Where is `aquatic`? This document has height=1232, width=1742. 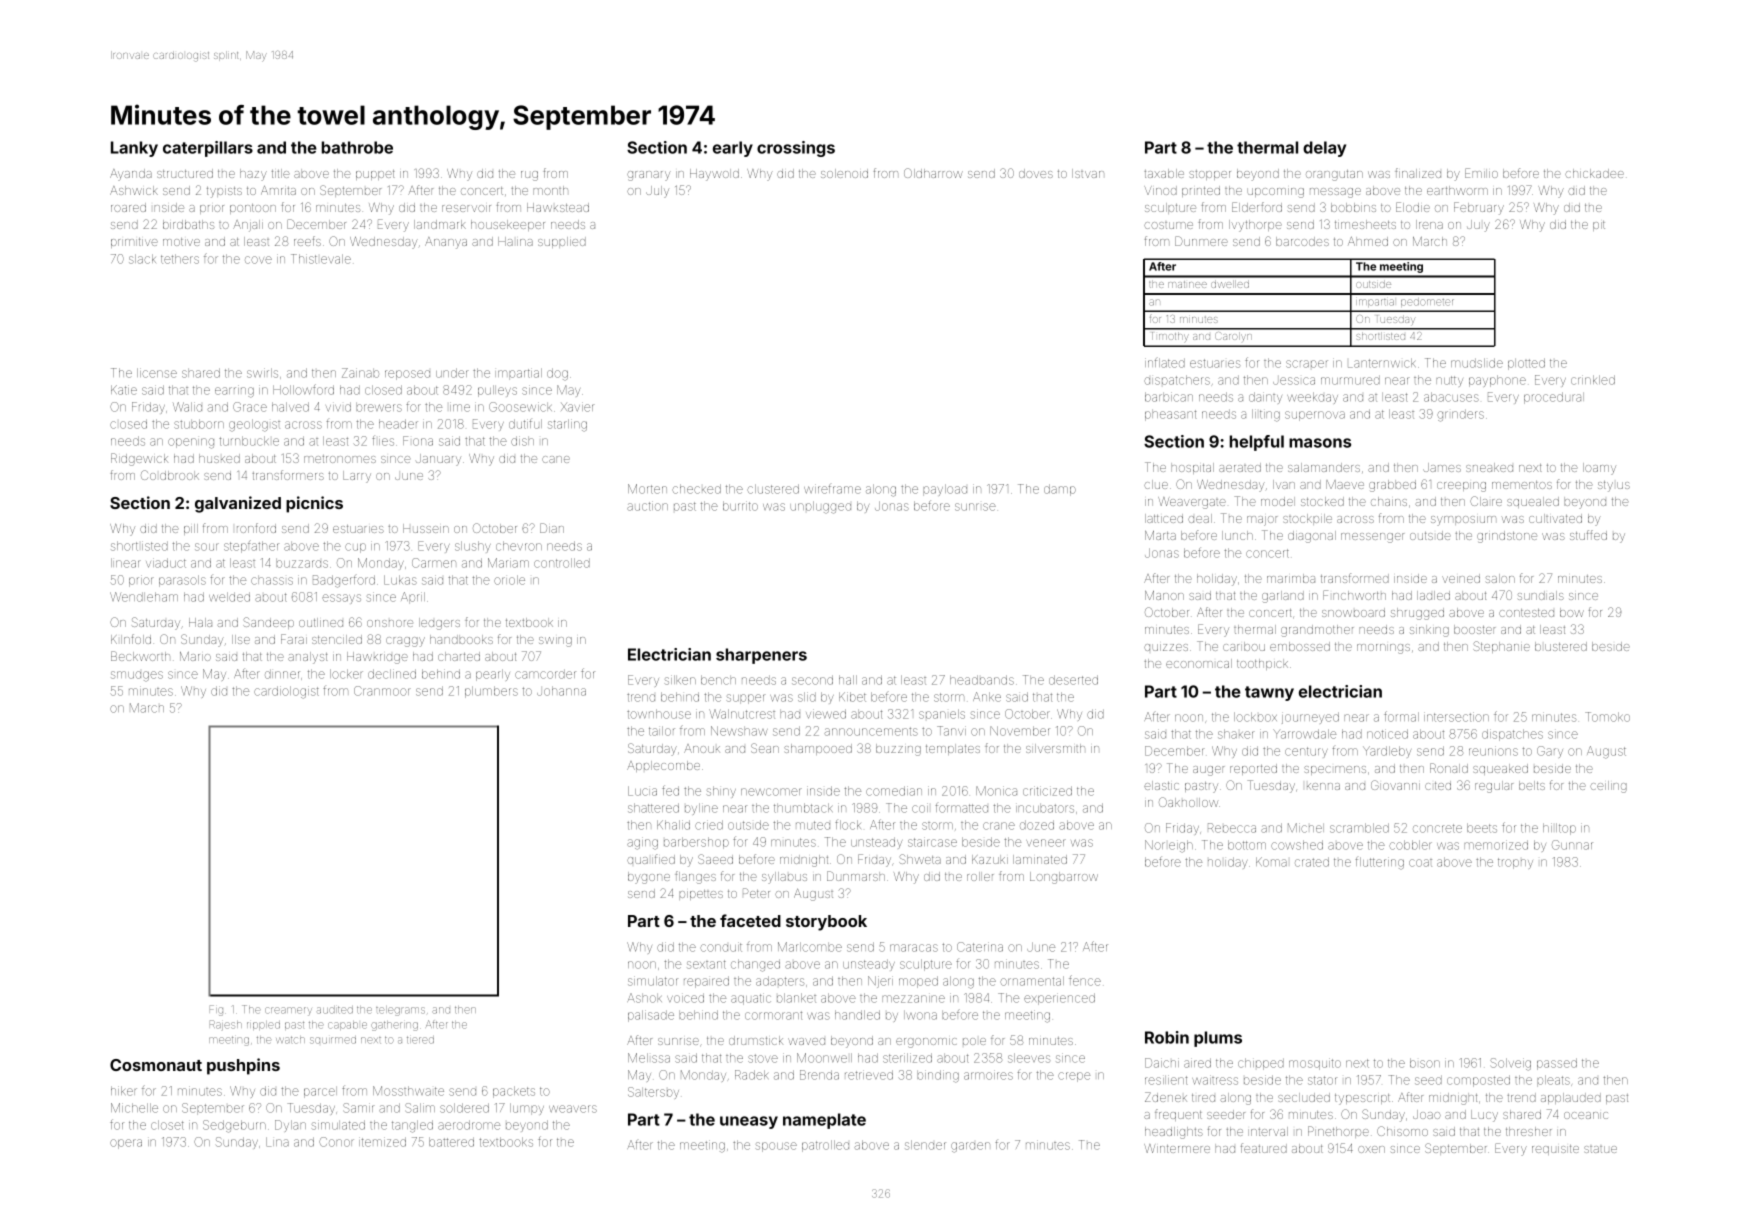
aquatic is located at coordinates (751, 999).
